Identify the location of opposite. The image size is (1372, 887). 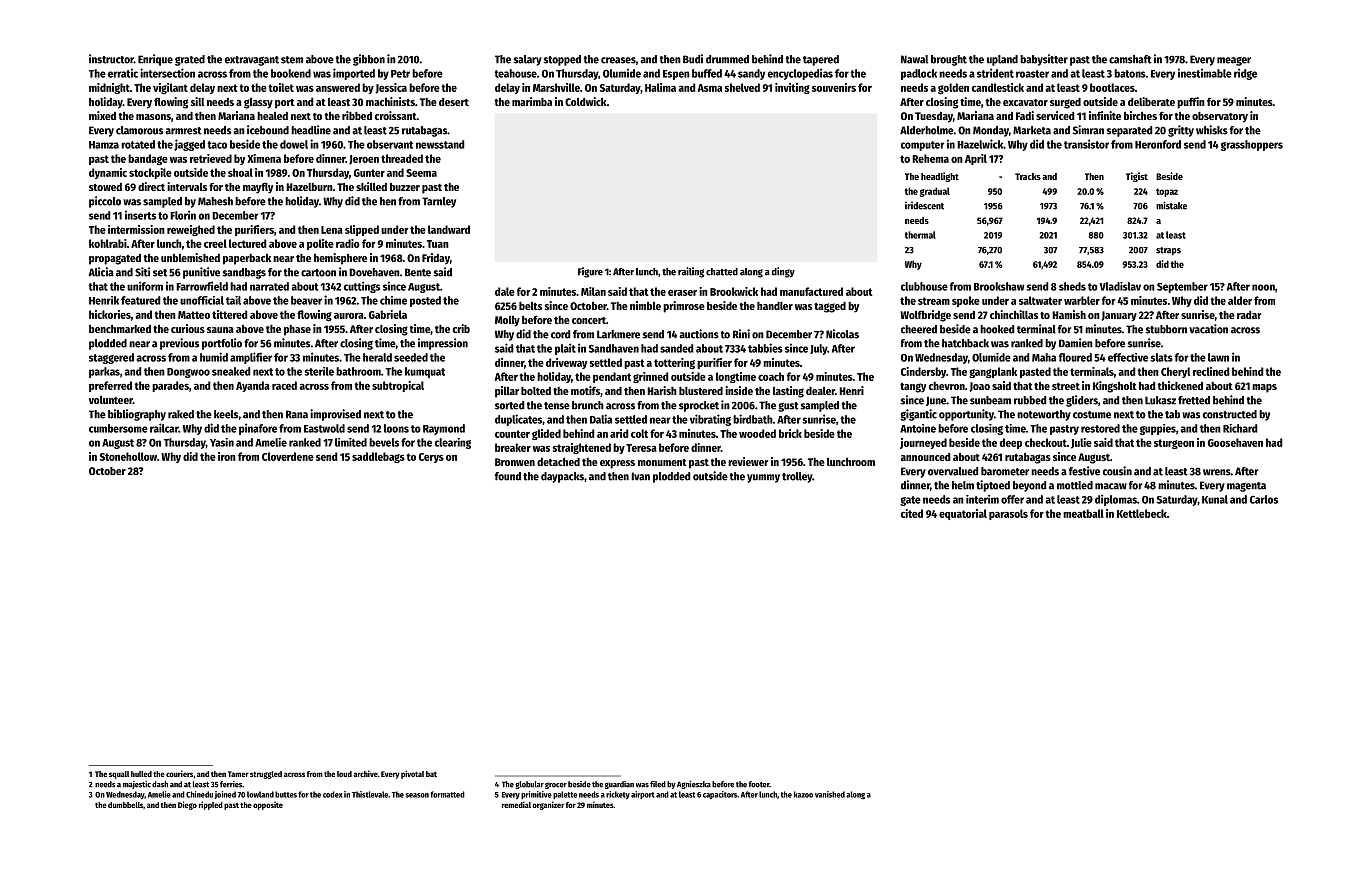
(268, 805).
